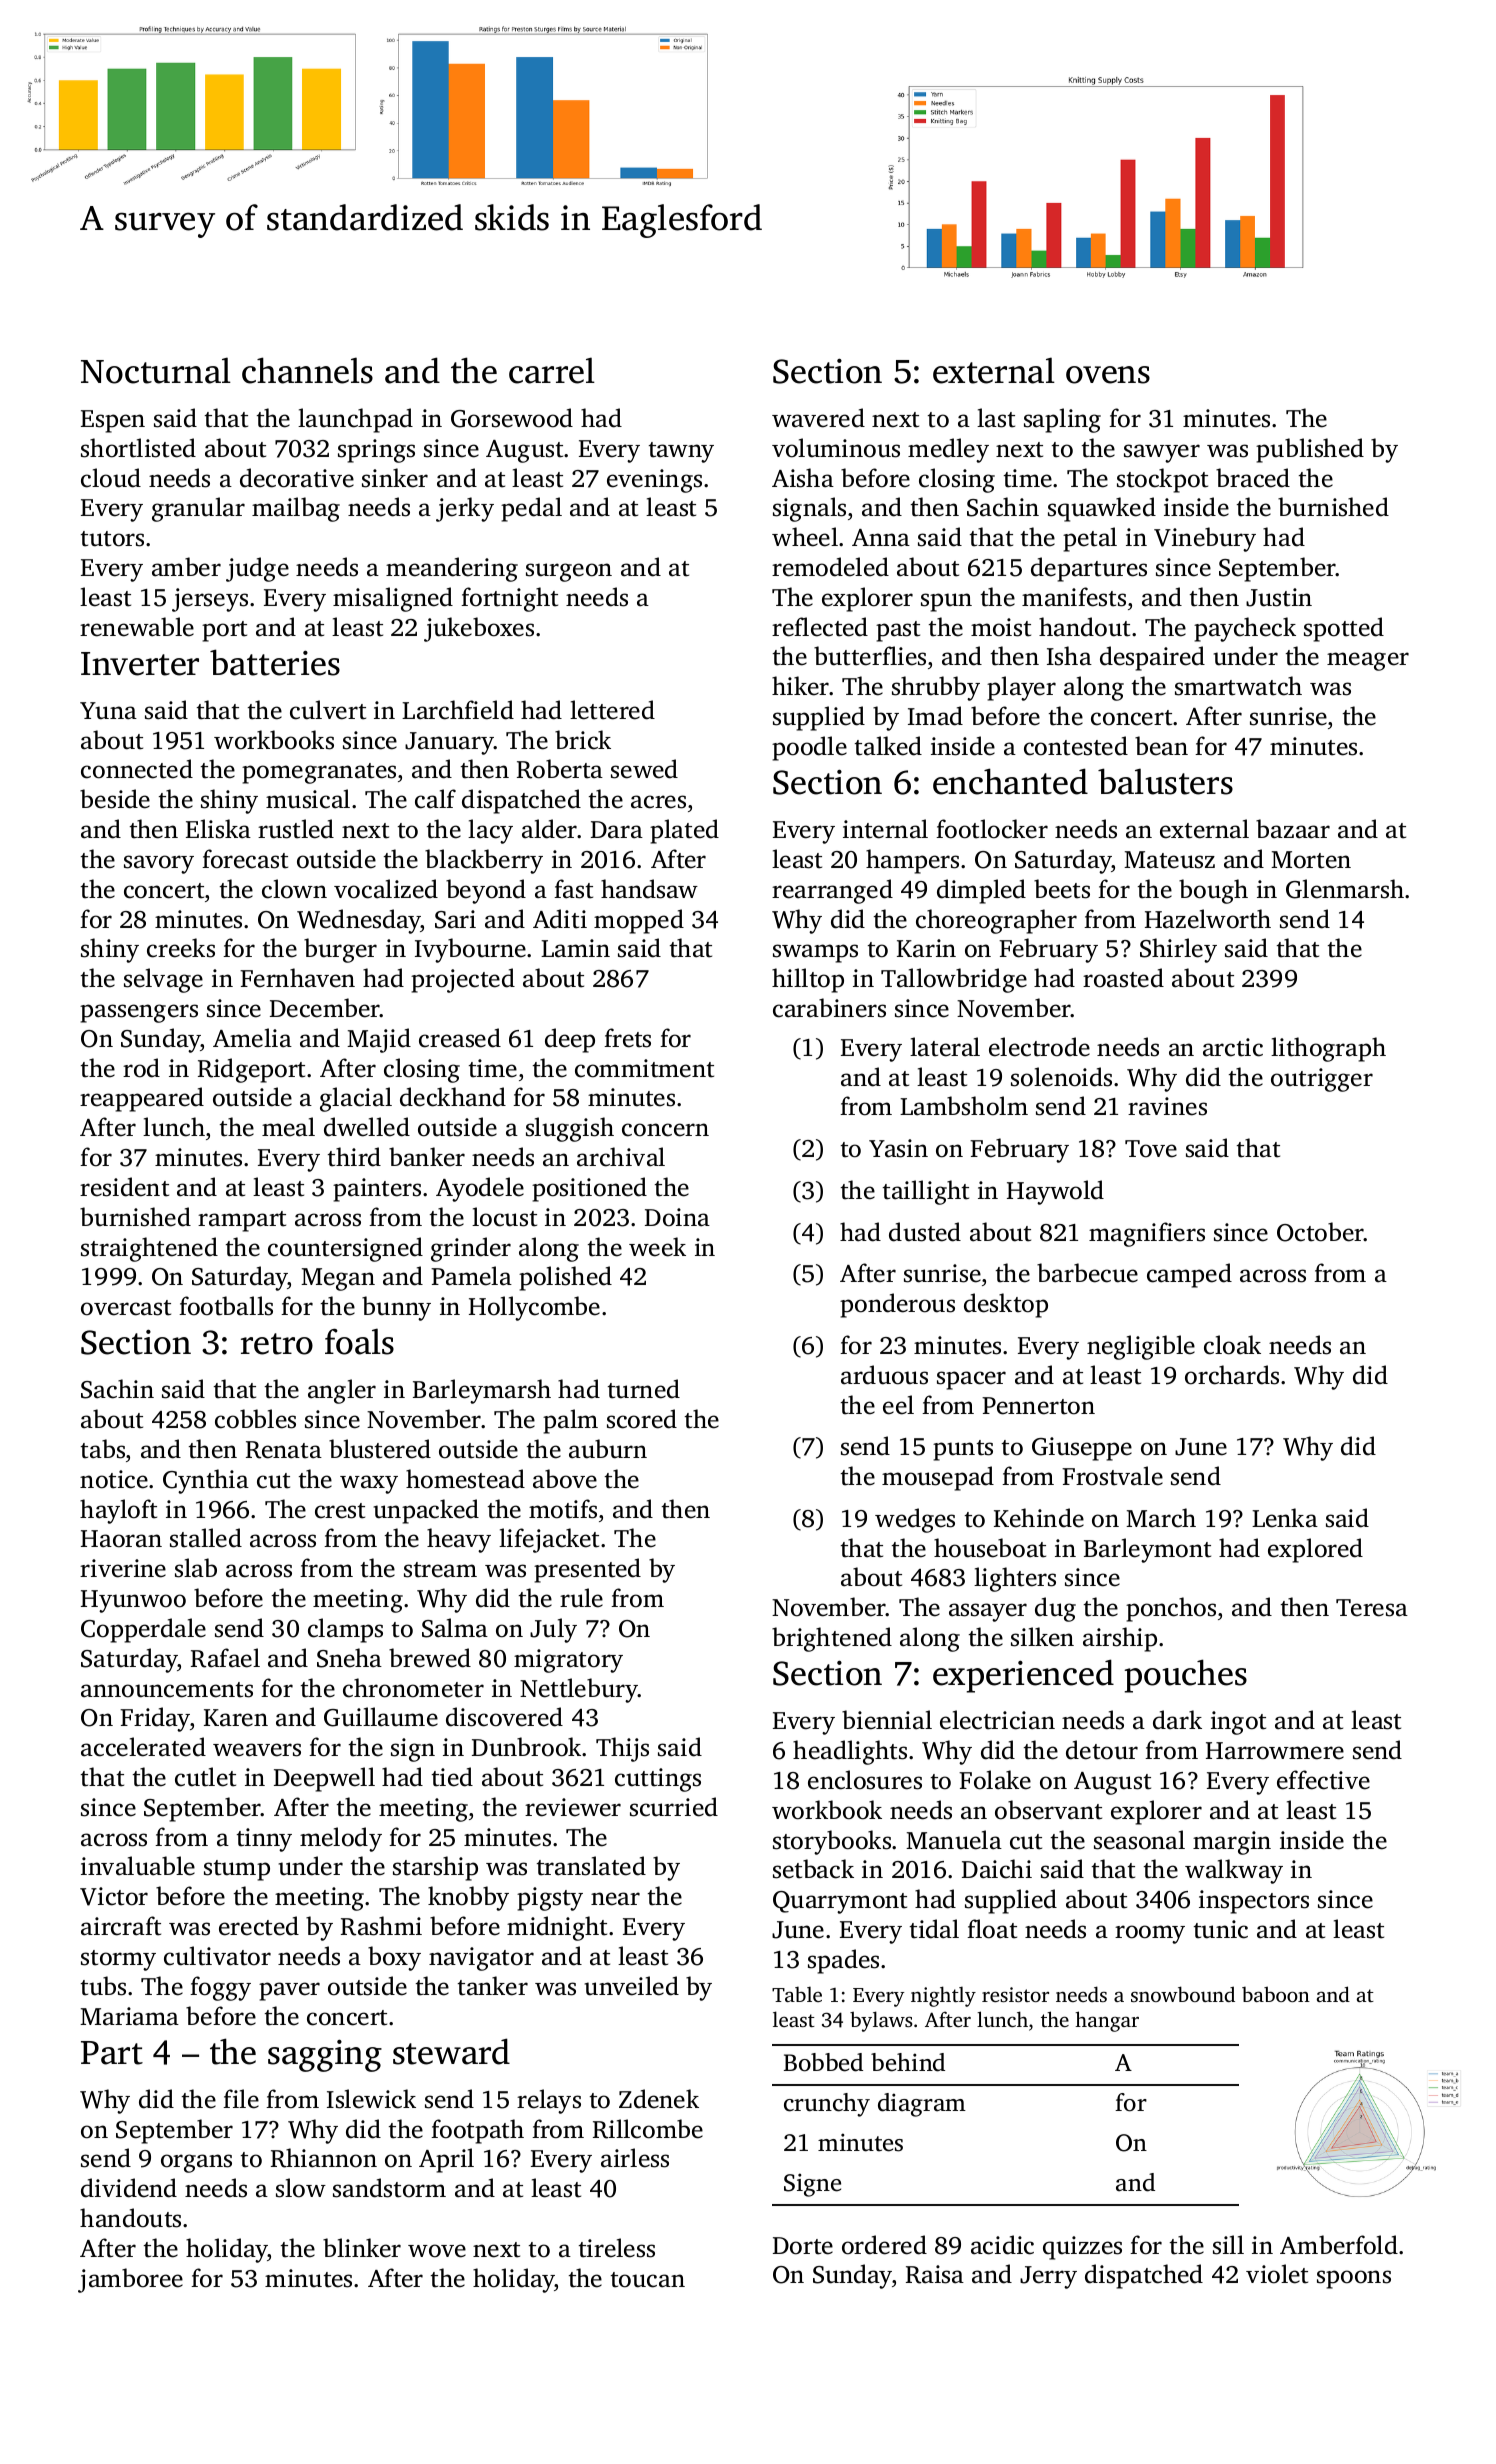 This image has width=1496, height=2464. What do you see at coordinates (1108, 375) in the image?
I see `ovens` at bounding box center [1108, 375].
